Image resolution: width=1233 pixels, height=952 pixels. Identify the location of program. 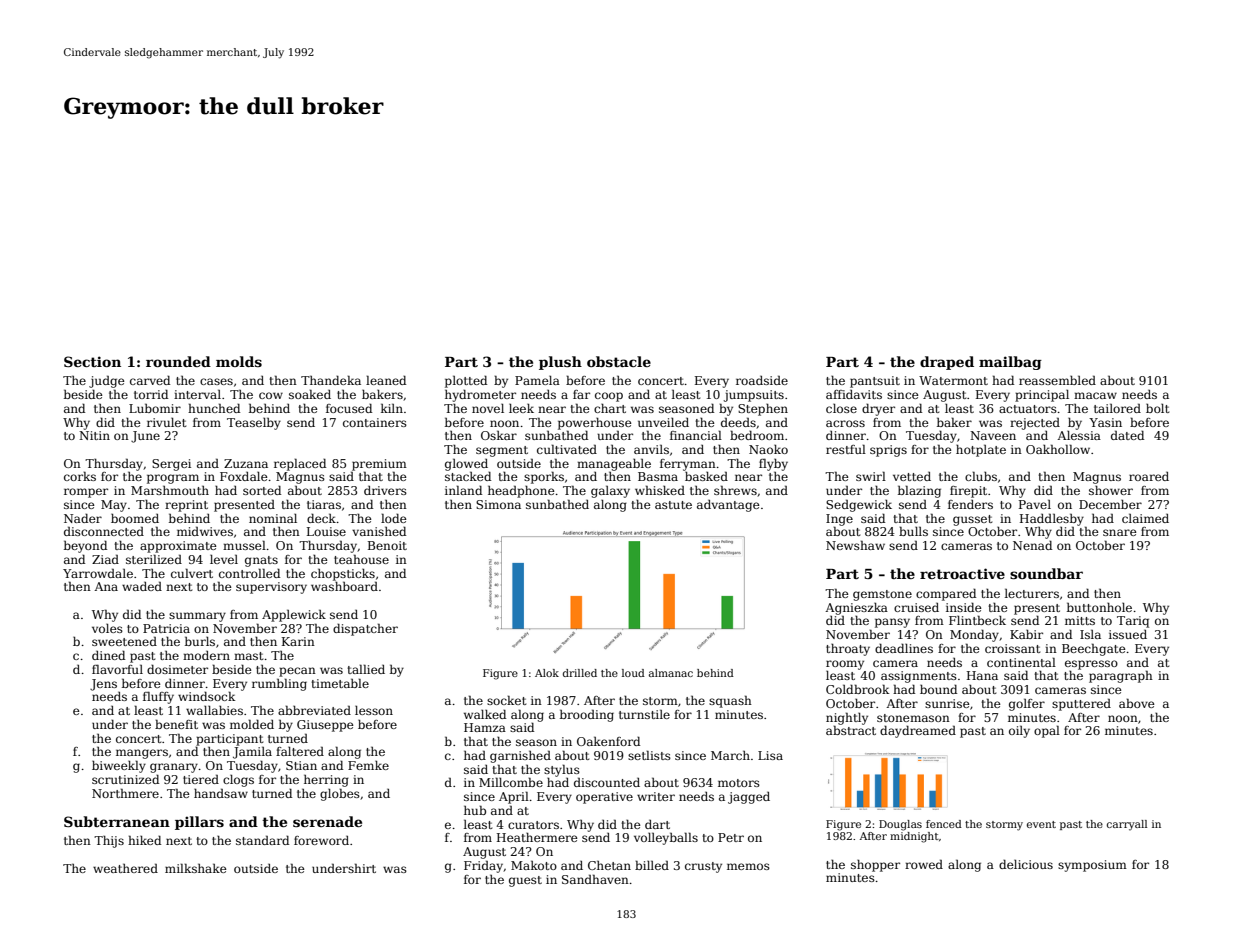
(173, 479).
